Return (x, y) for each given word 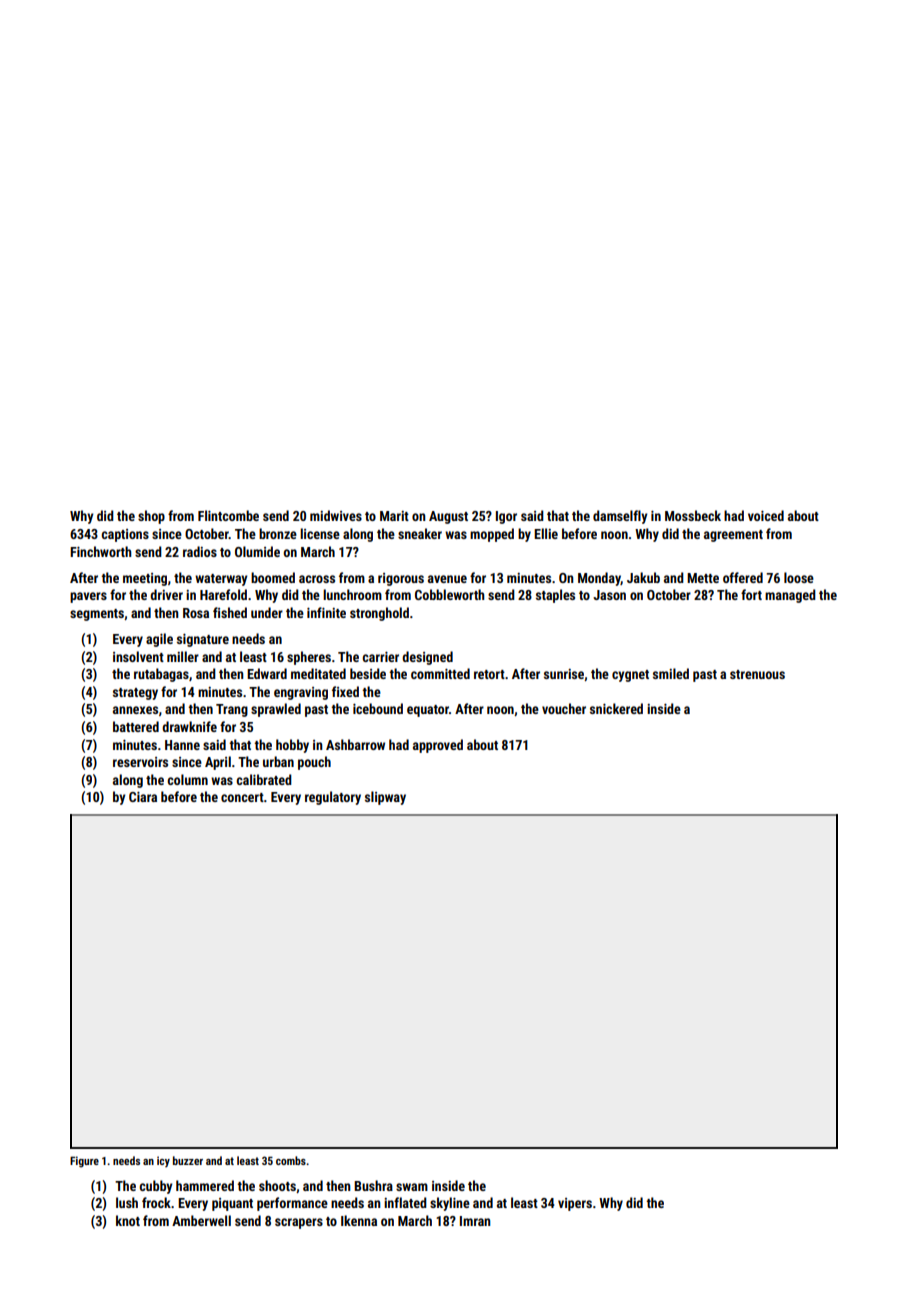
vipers (575, 1204)
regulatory (333, 798)
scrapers (299, 1223)
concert (242, 797)
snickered (616, 708)
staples (555, 596)
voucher (564, 708)
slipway (385, 798)
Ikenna (359, 1220)
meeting (145, 579)
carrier (380, 657)
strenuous (757, 674)
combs (291, 1160)
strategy (135, 694)
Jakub (643, 577)
